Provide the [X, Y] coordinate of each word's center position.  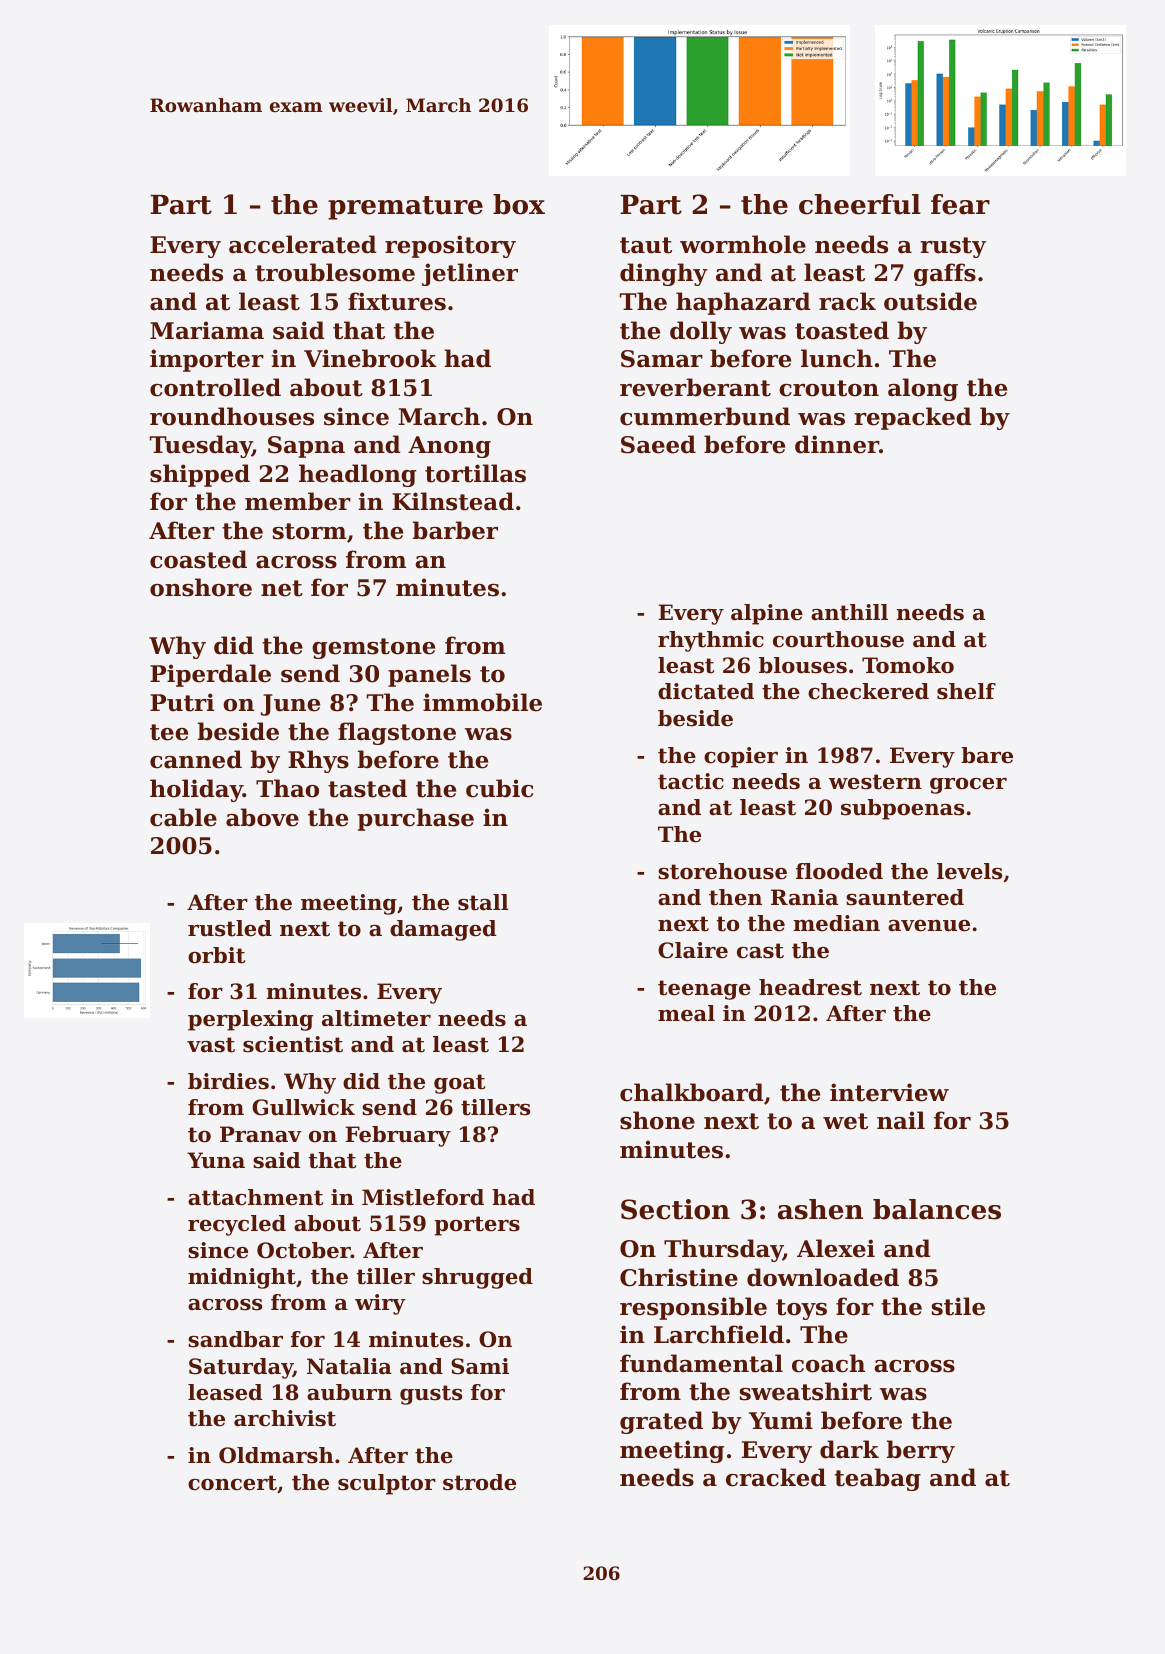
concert [232, 1483]
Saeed [658, 444]
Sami [480, 1366]
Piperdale [210, 675]
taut [646, 245]
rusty [953, 247]
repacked [912, 418]
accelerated [302, 244]
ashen [820, 1209]
